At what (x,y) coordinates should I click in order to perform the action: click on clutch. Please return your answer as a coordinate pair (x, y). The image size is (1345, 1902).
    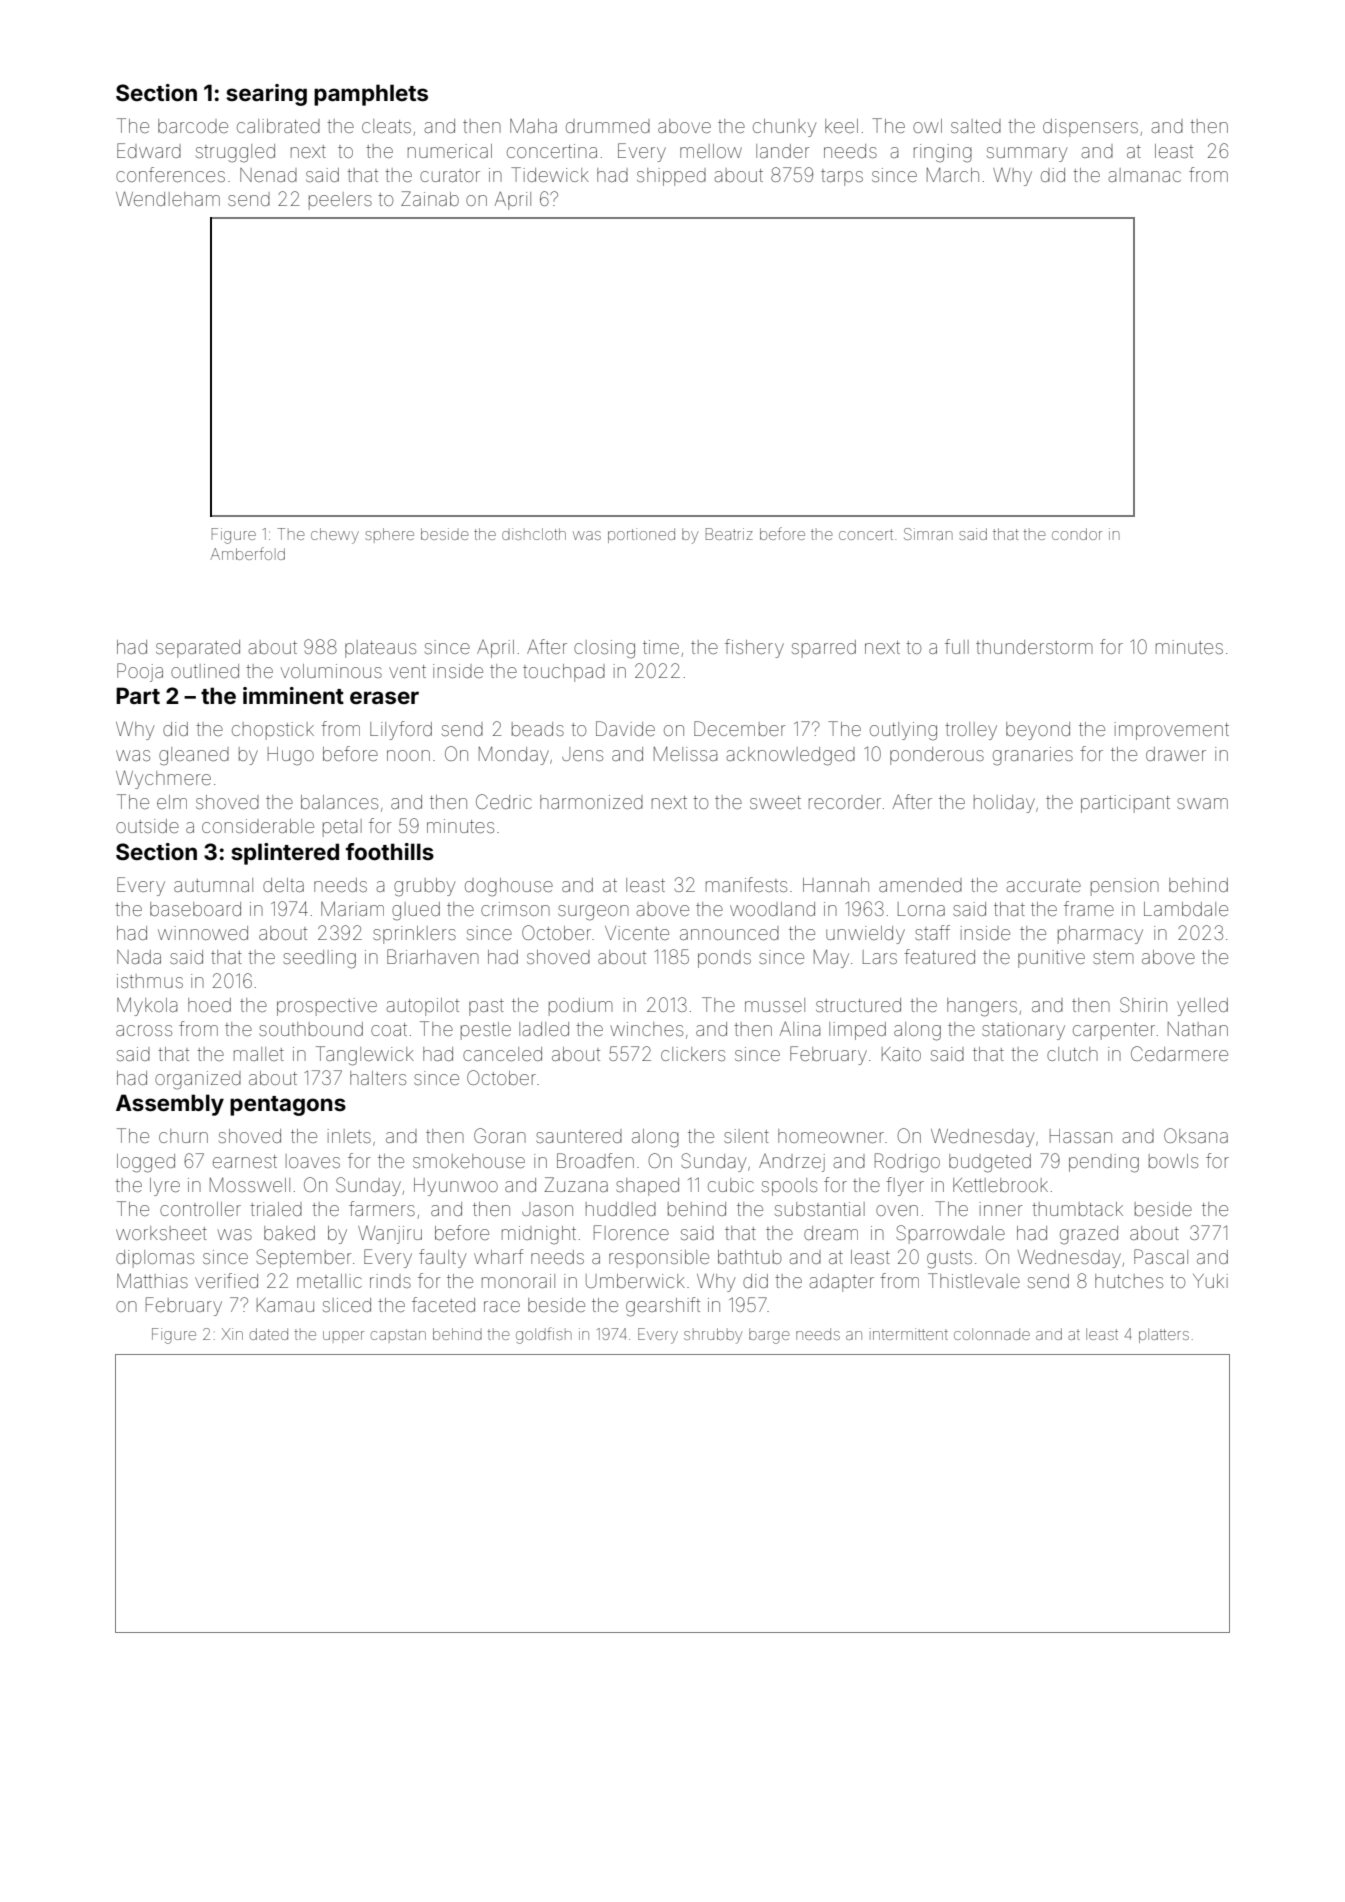
    Looking at the image, I should click on (1072, 1054).
